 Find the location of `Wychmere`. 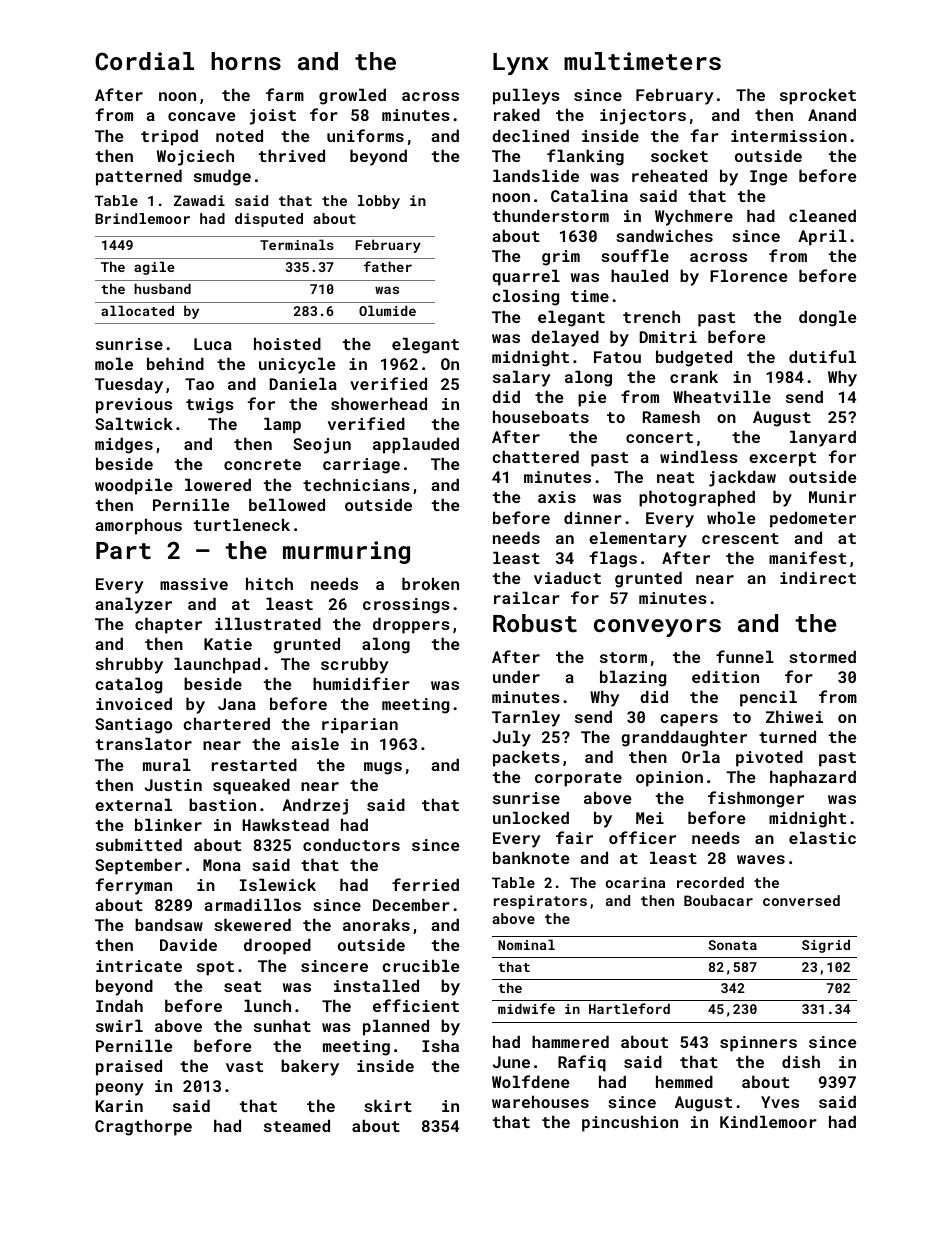

Wychmere is located at coordinates (694, 217).
